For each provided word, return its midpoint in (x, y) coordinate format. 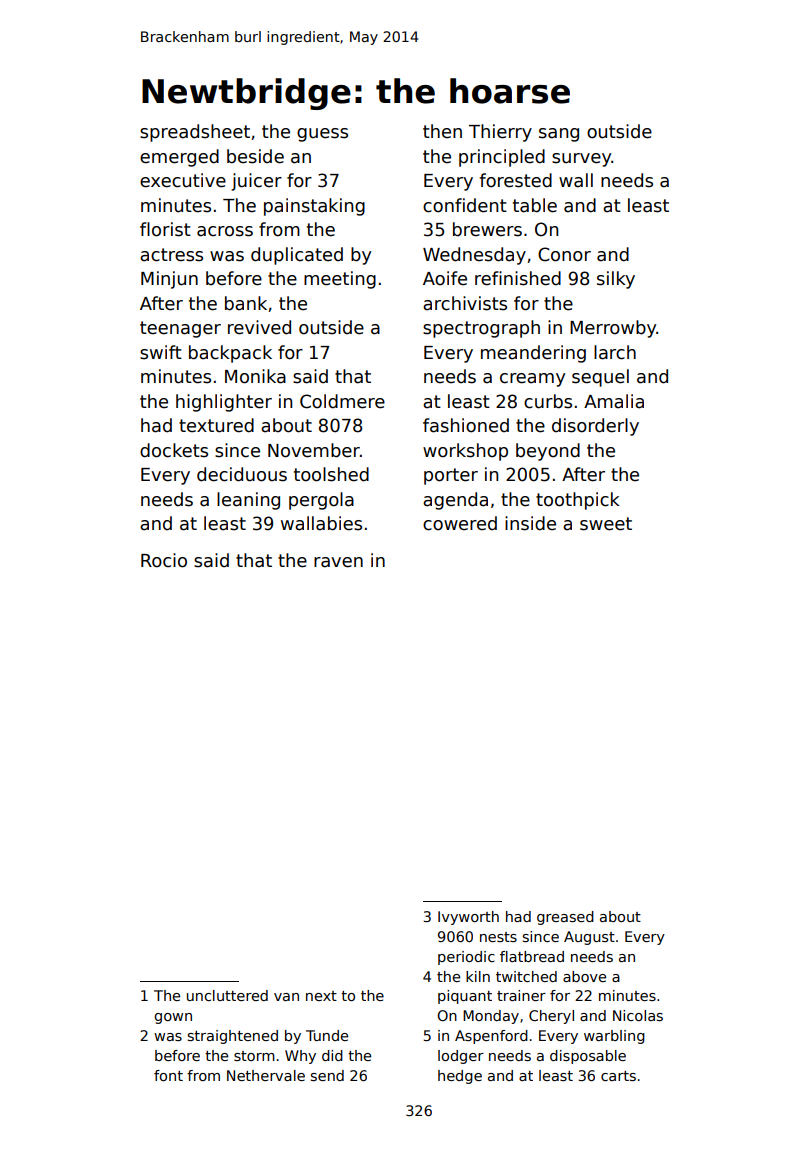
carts (618, 1076)
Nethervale (266, 1075)
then (442, 131)
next (321, 996)
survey (582, 160)
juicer (256, 182)
